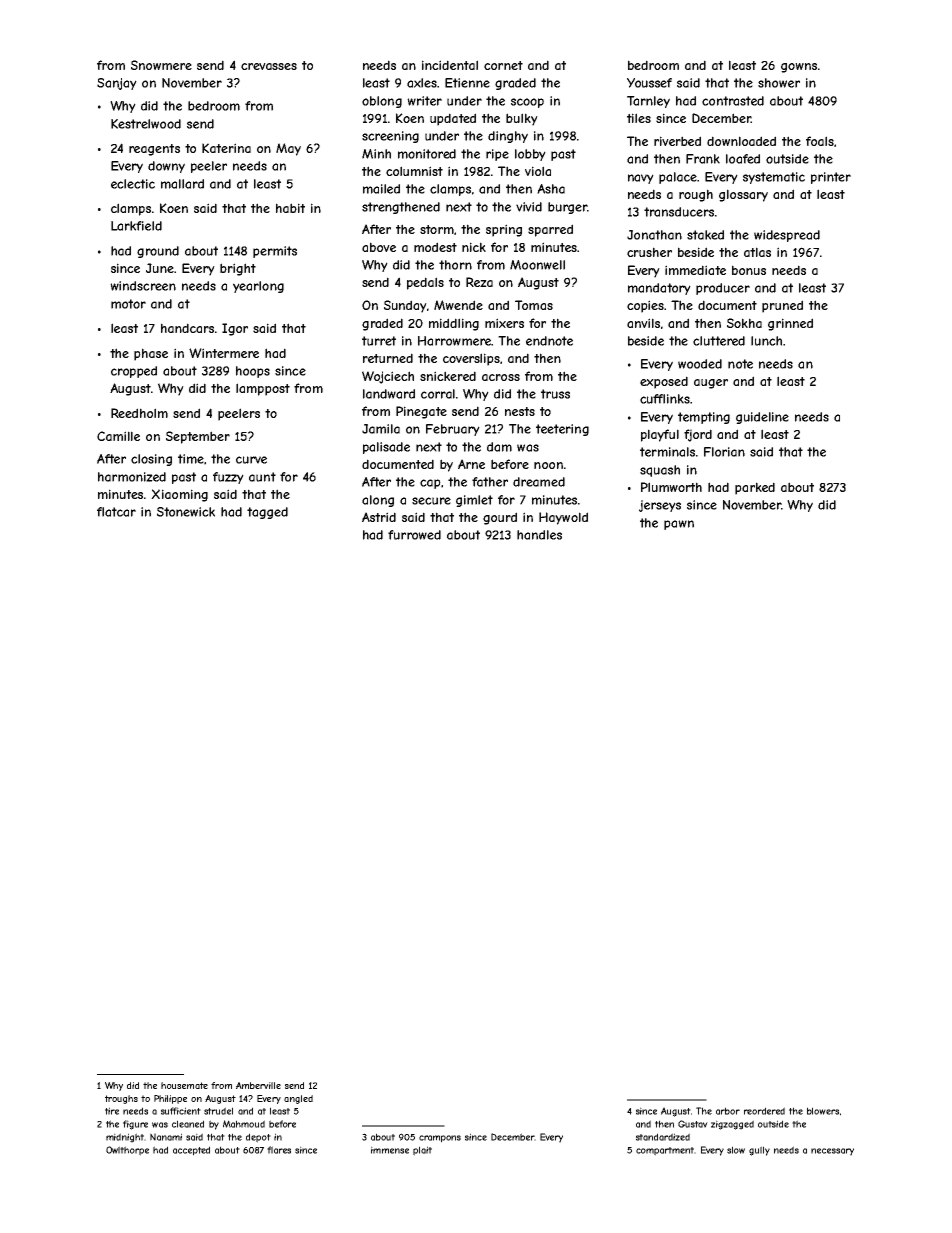 This screenshot has height=1233, width=952. I want to click on Katerina, so click(226, 148).
